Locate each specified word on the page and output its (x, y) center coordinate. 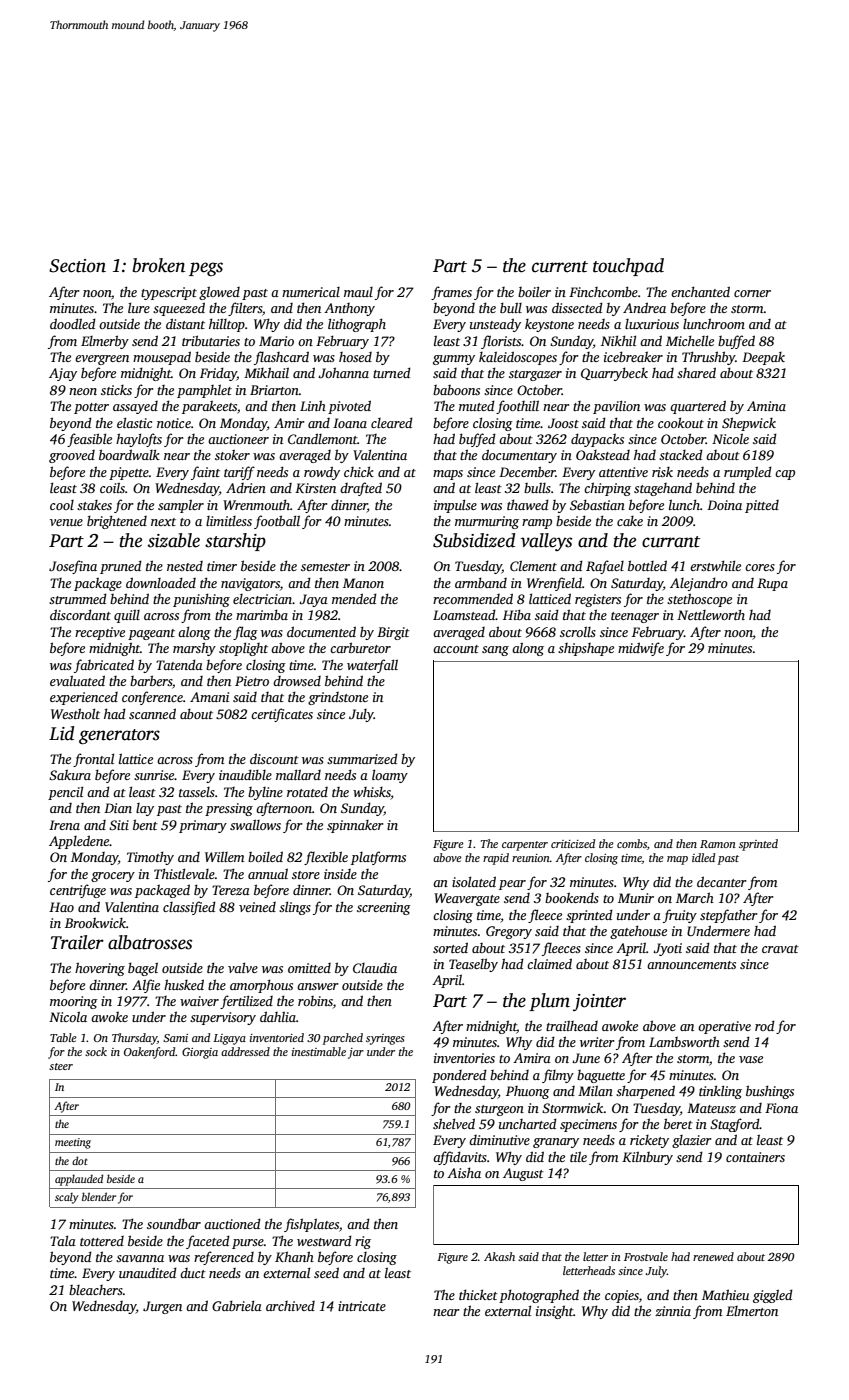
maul (358, 292)
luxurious (652, 324)
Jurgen (162, 1307)
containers (755, 1157)
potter (91, 408)
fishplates (311, 1225)
